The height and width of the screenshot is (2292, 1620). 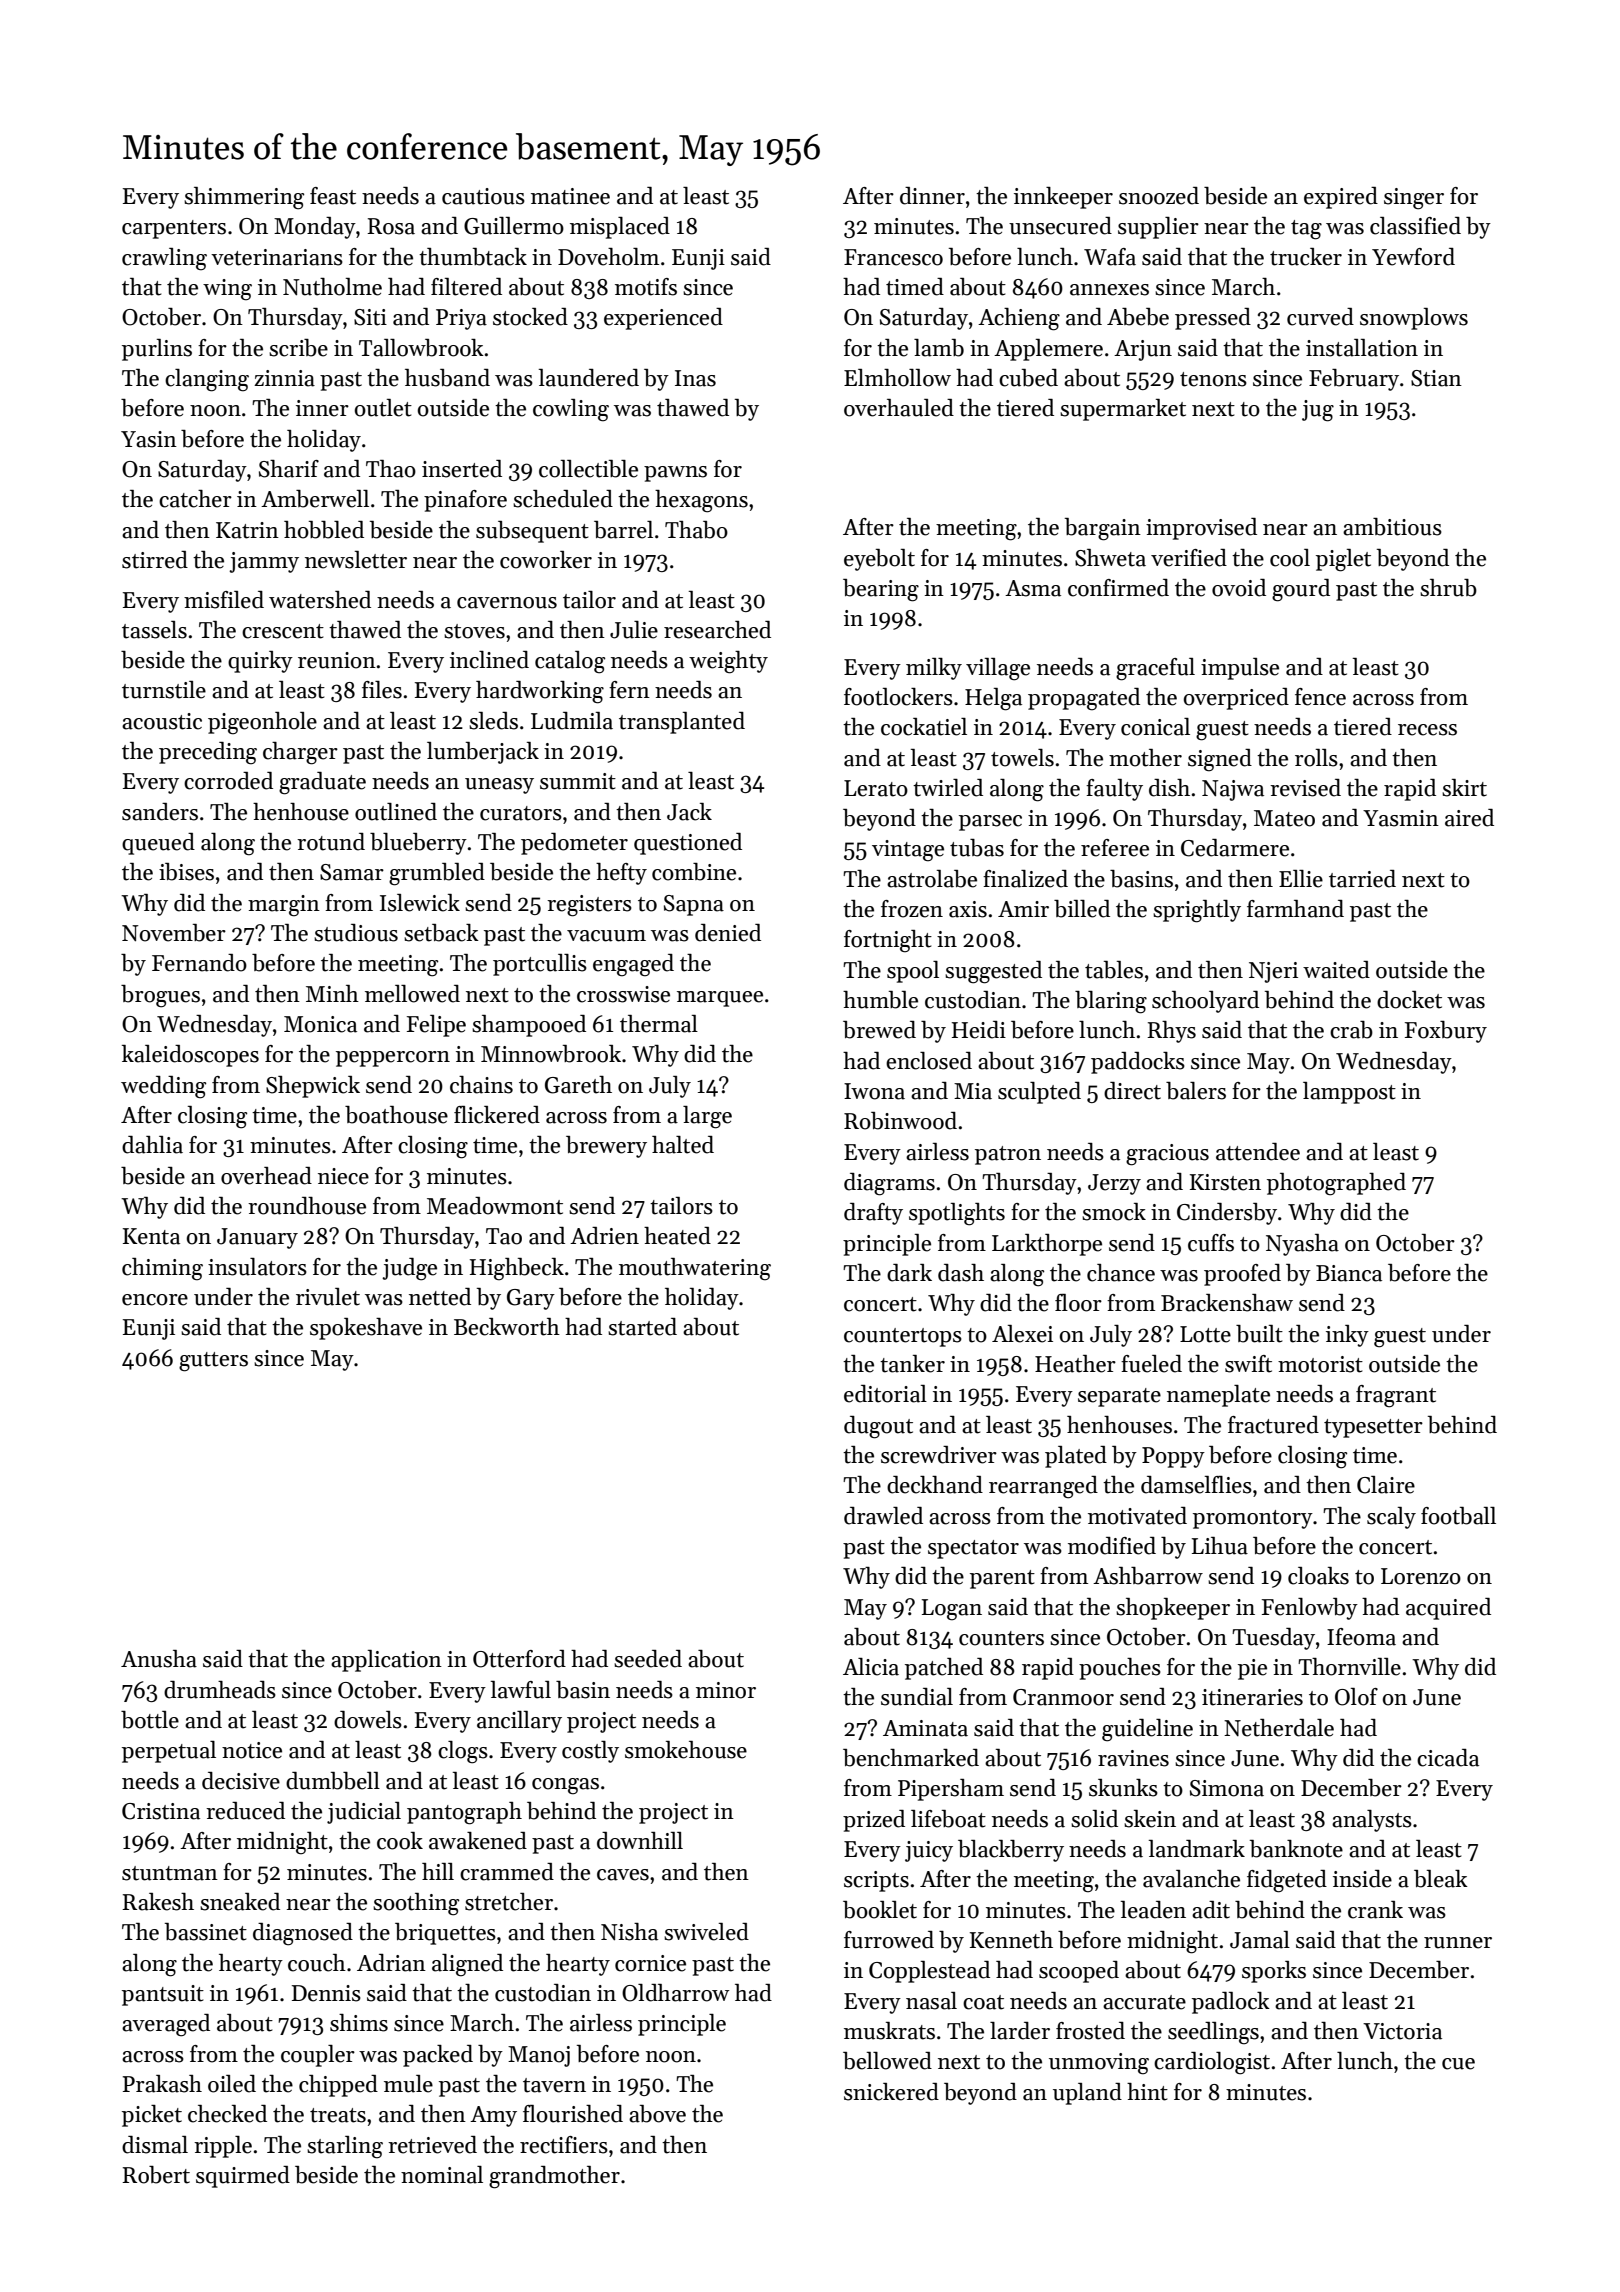 I want to click on Robert, so click(x=156, y=2175).
